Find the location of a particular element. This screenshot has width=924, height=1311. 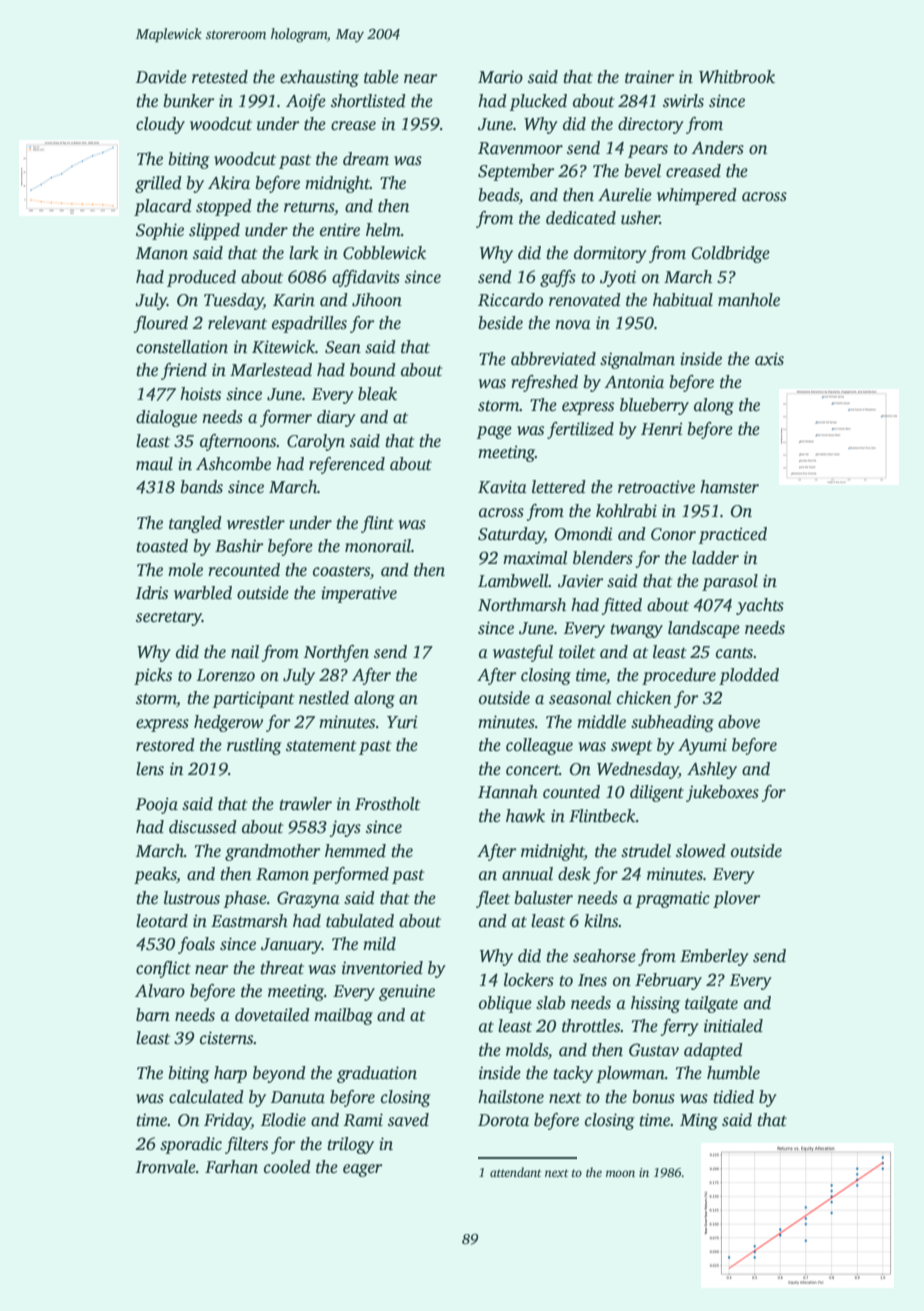

dream is located at coordinates (366, 159).
